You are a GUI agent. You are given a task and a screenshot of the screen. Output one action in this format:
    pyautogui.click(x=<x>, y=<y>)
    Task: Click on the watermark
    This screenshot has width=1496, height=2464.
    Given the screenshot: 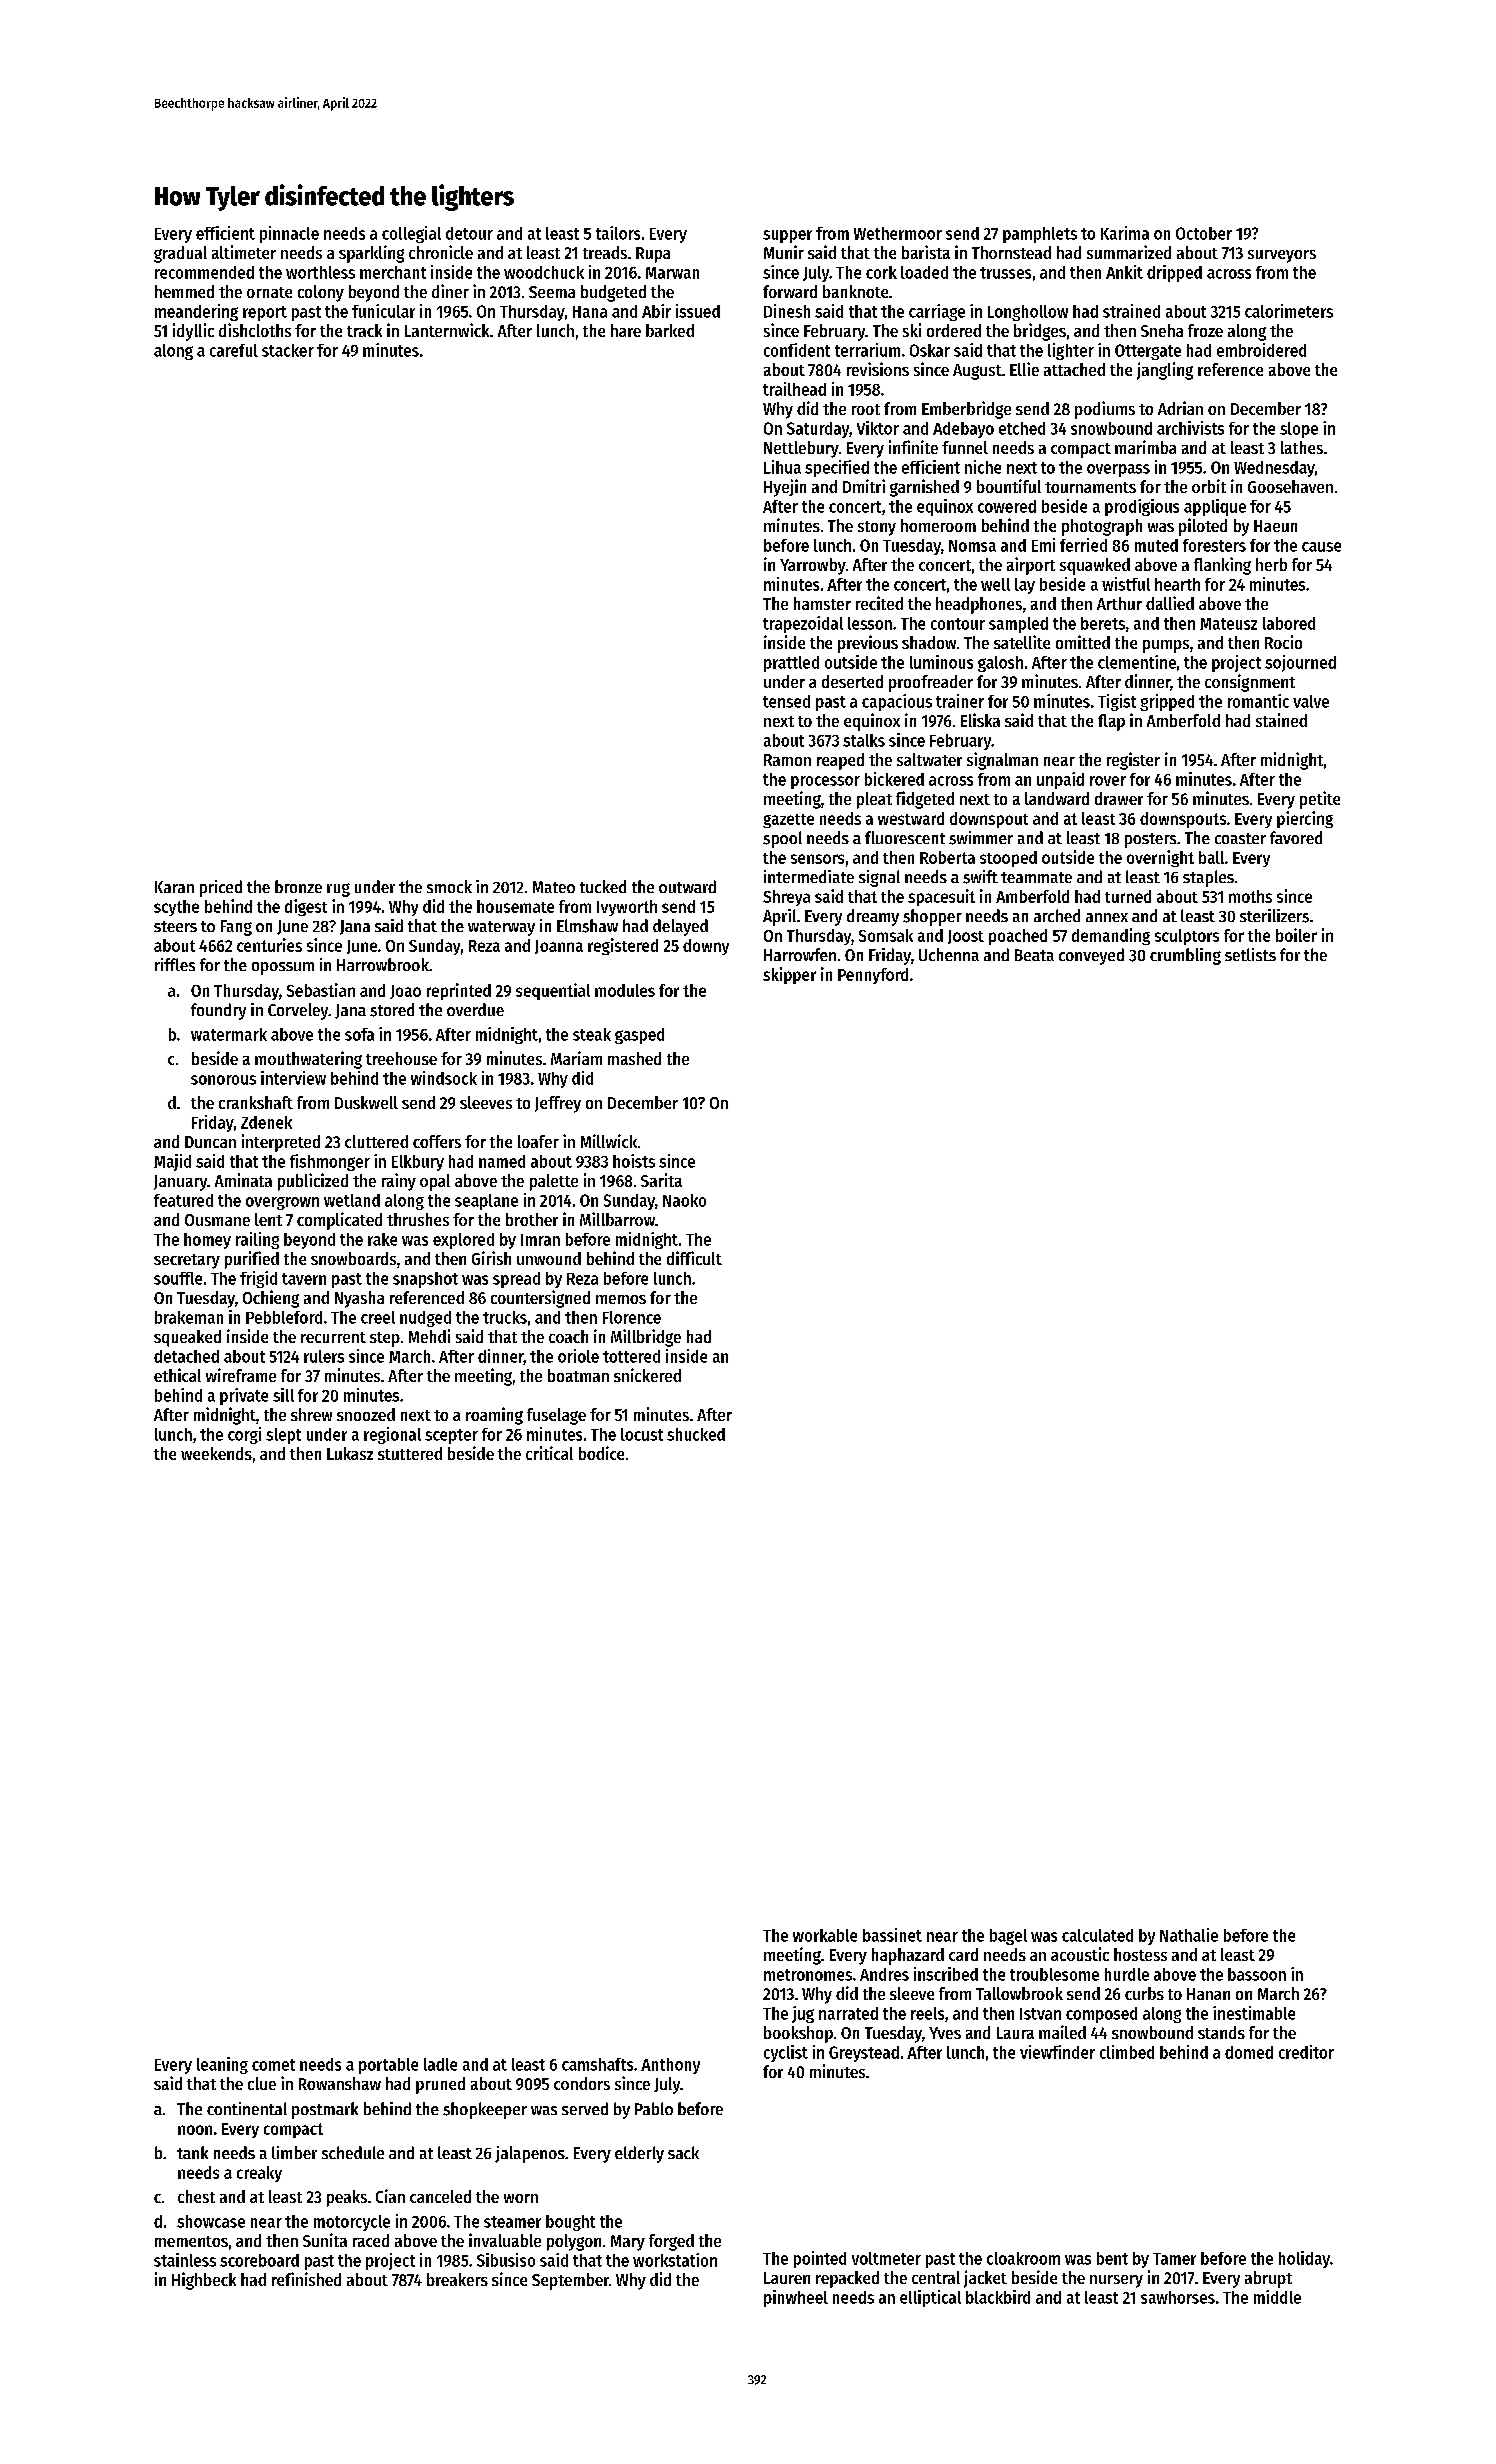 What is the action you would take?
    pyautogui.click(x=229, y=1034)
